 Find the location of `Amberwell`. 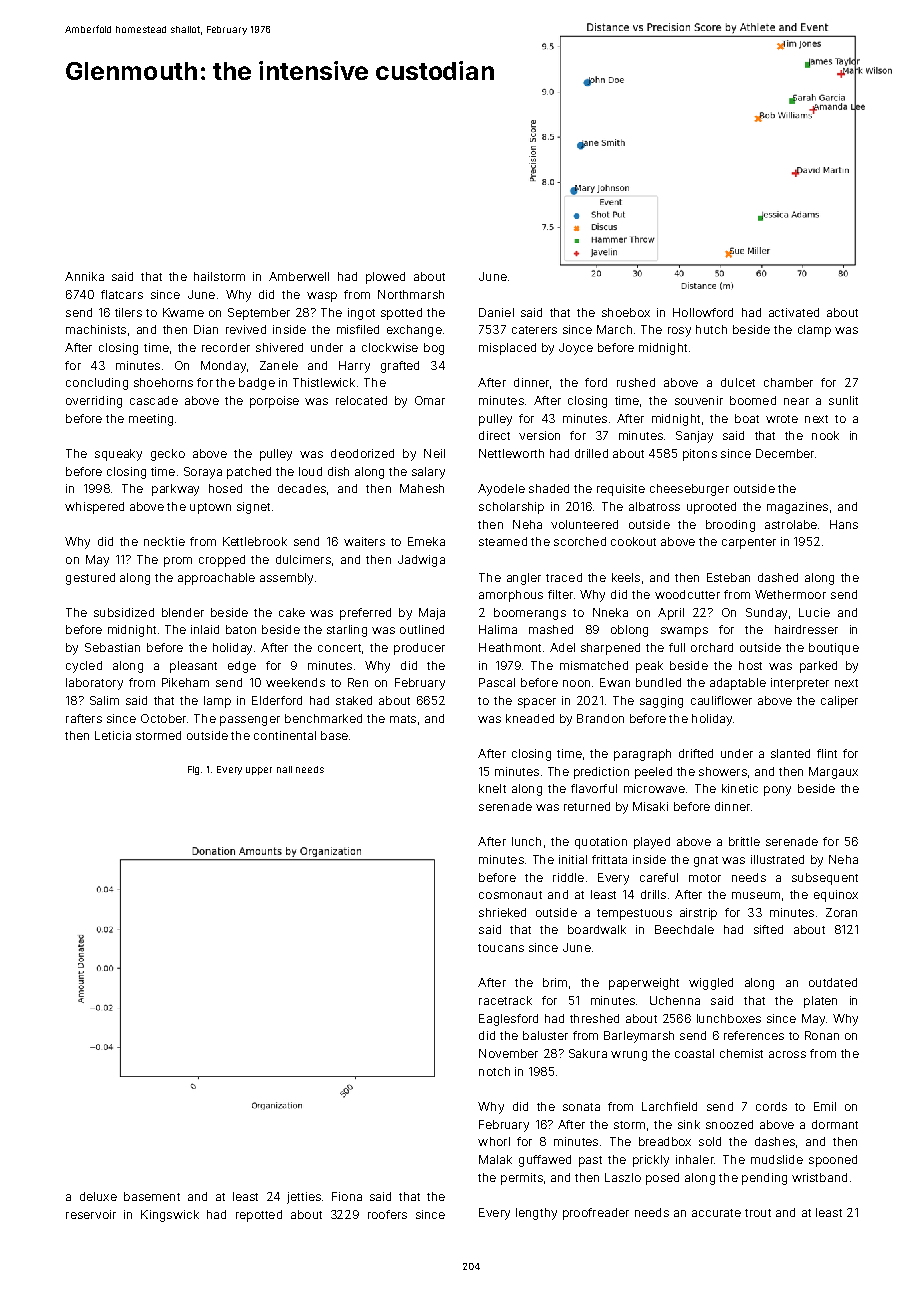

Amberwell is located at coordinates (299, 276).
